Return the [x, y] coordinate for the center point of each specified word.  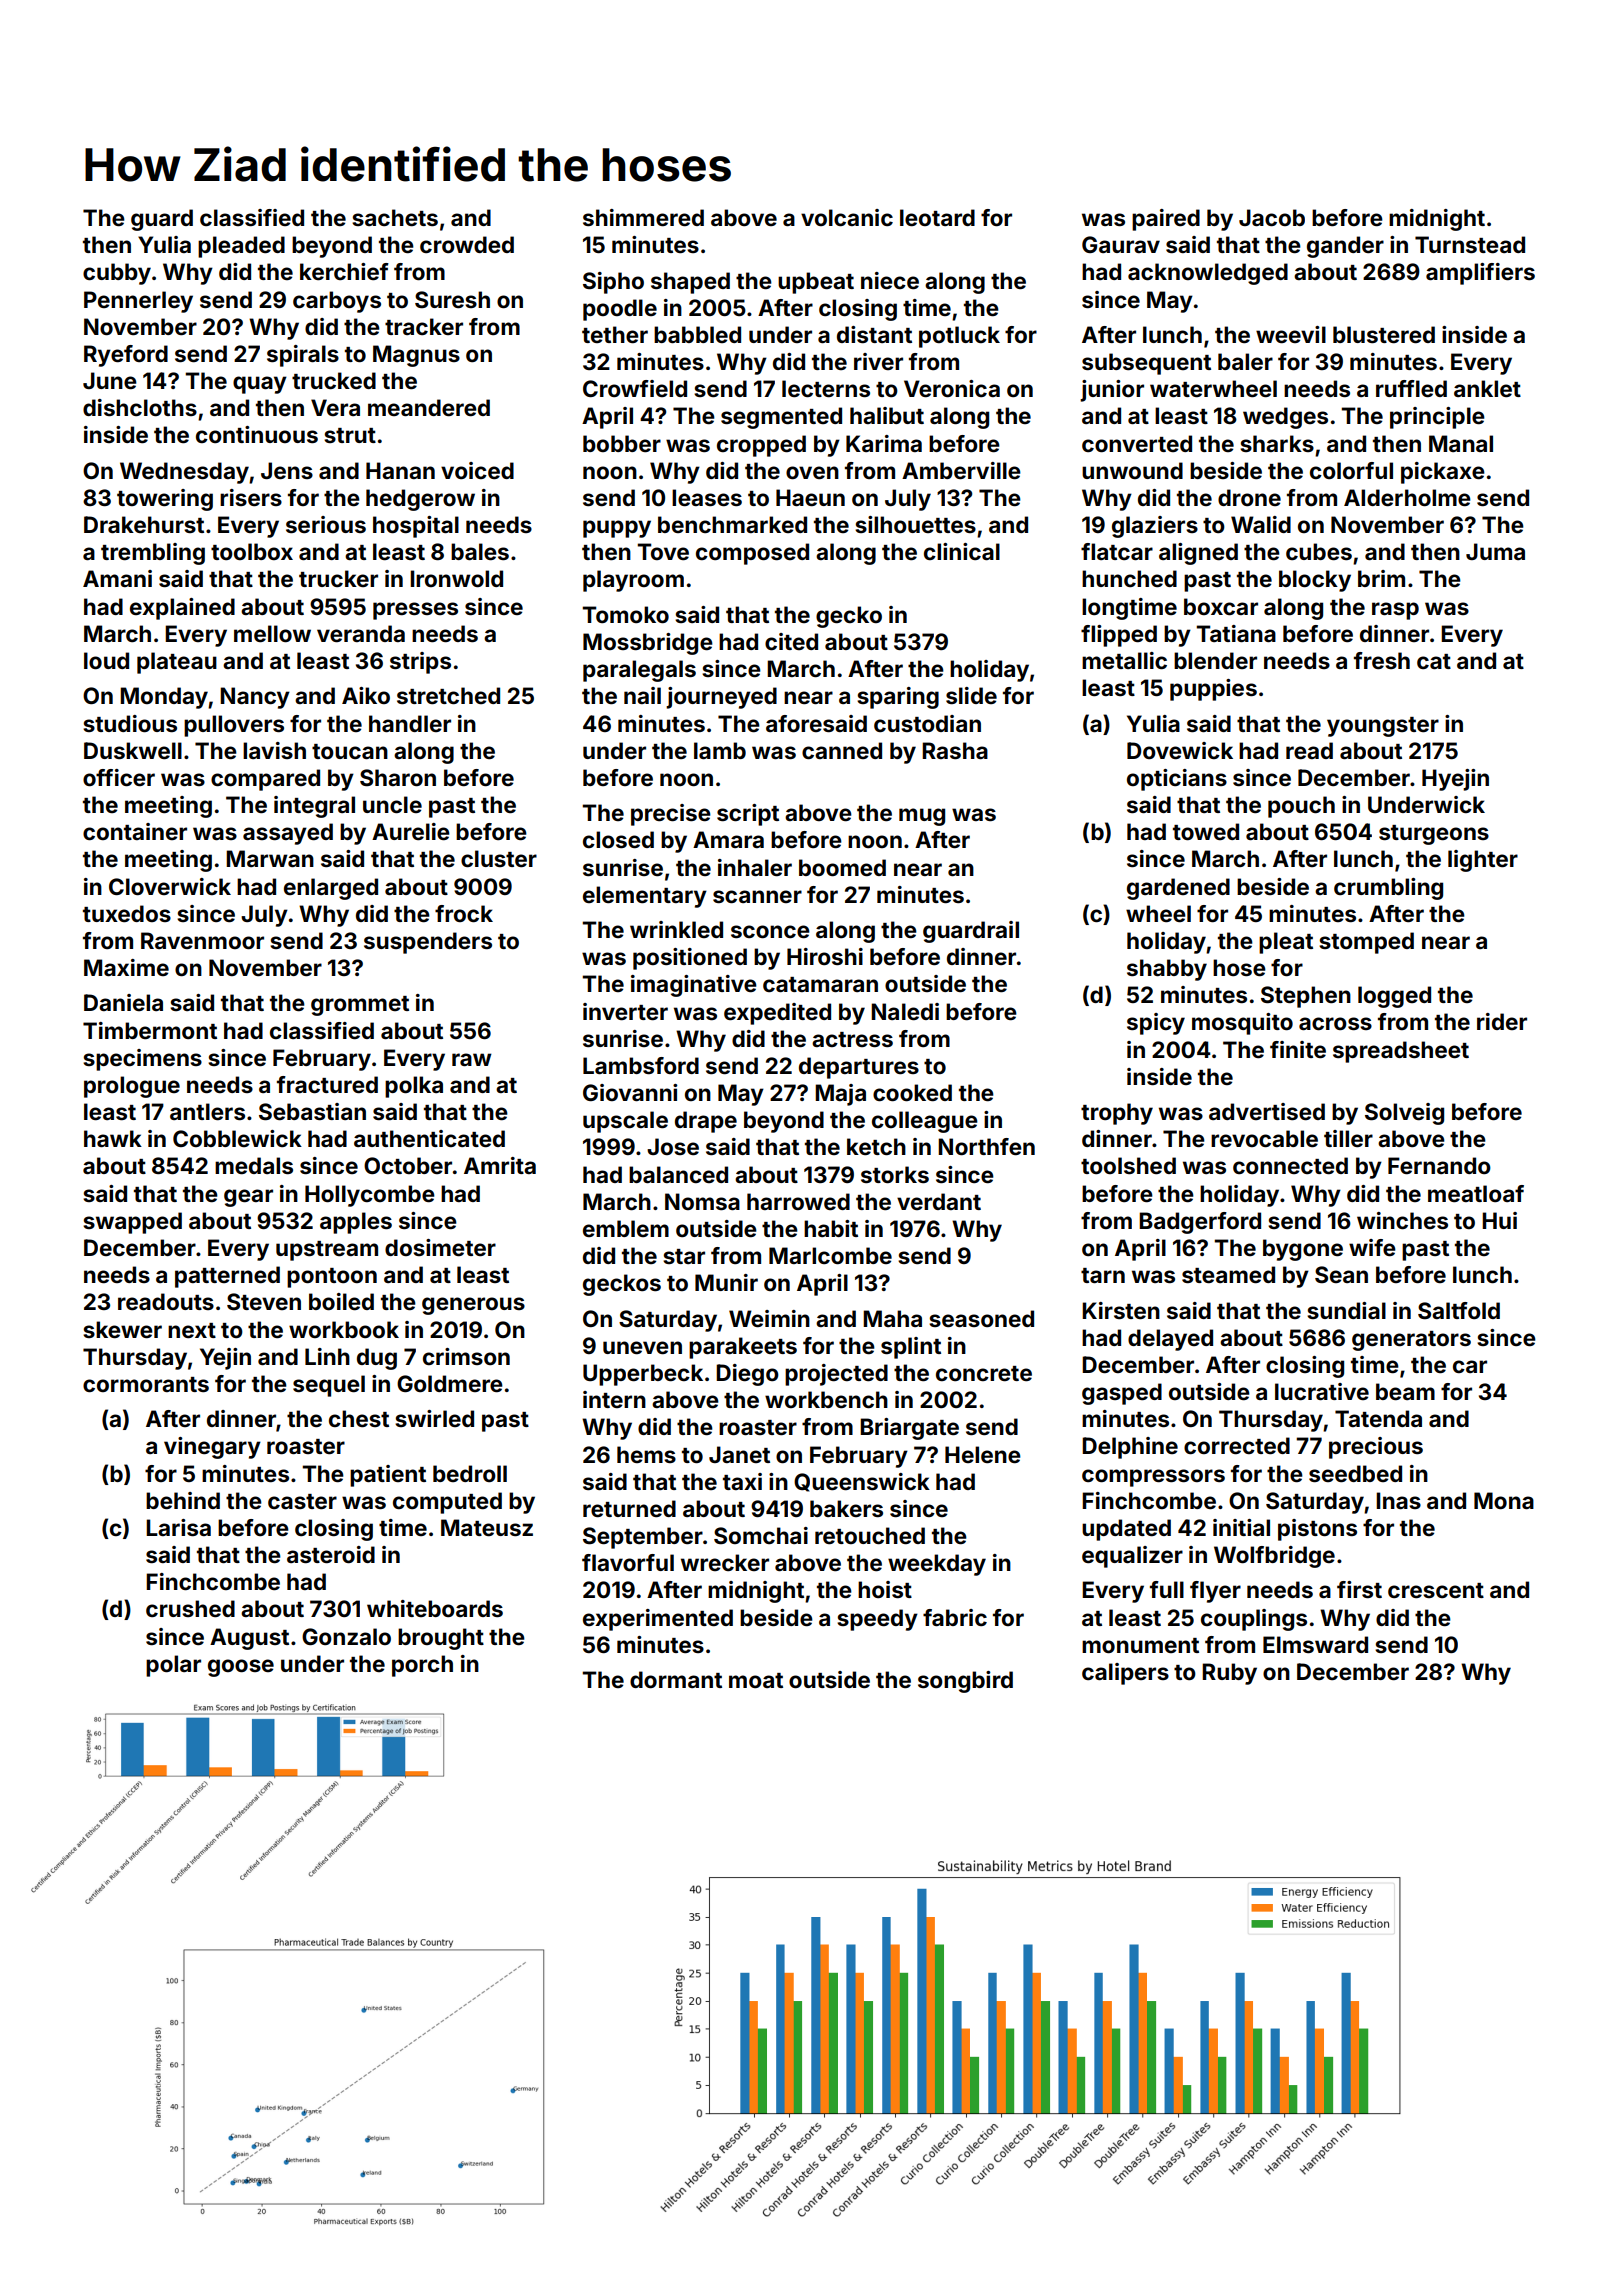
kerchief [344, 271]
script [748, 815]
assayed [288, 834]
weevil [1291, 334]
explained [182, 609]
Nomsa [702, 1201]
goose [241, 1668]
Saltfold [1459, 1310]
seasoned [981, 1318]
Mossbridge [648, 644]
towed [1206, 831]
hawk [113, 1138]
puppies [1213, 690]
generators [1411, 1341]
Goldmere [450, 1383]
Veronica [952, 388]
